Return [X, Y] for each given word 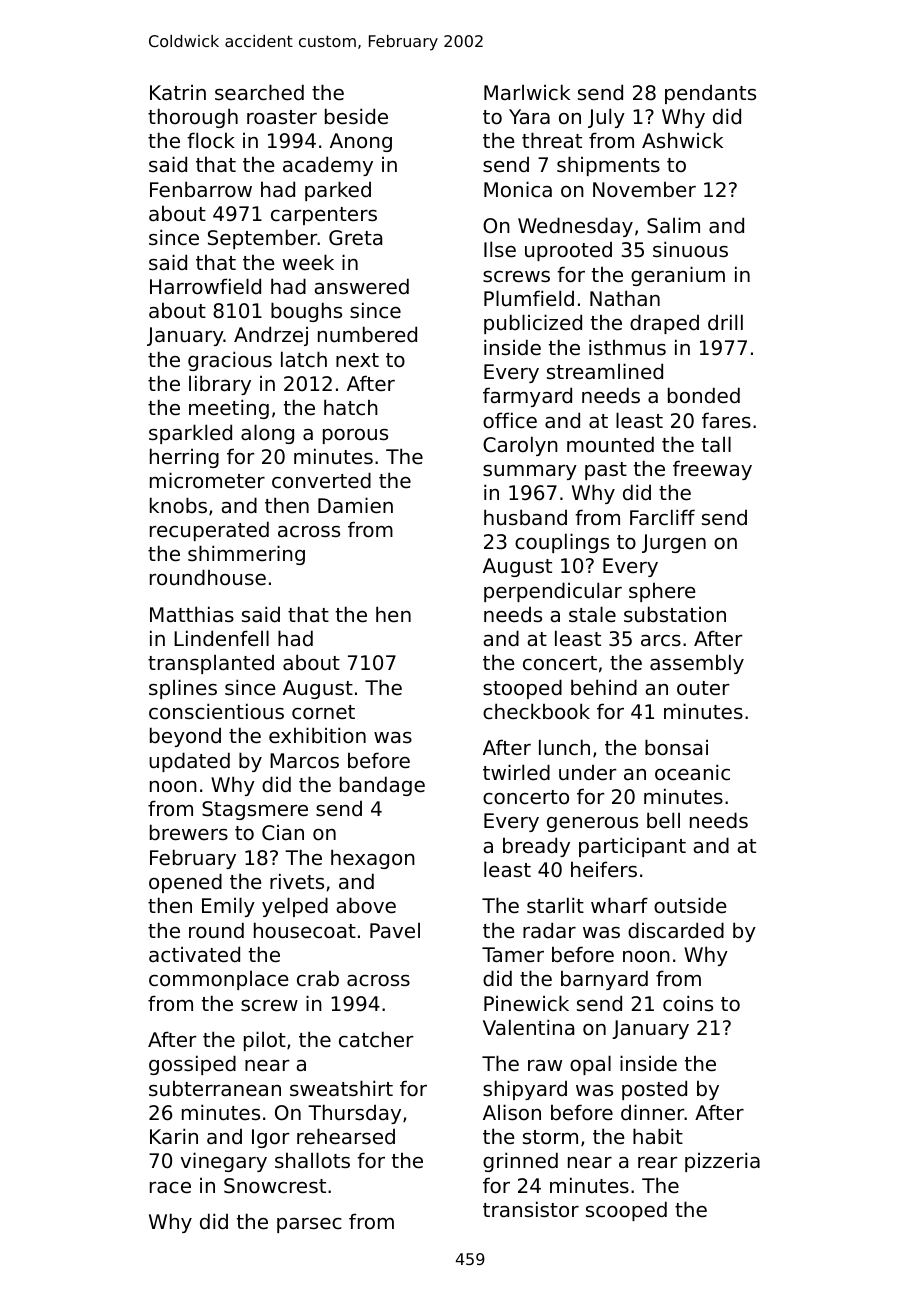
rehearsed [346, 1136]
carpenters [324, 216]
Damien [355, 505]
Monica [518, 189]
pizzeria [722, 1162]
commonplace [218, 980]
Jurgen [674, 543]
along [267, 434]
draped [664, 324]
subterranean [215, 1089]
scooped [626, 1211]
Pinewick [526, 1003]
